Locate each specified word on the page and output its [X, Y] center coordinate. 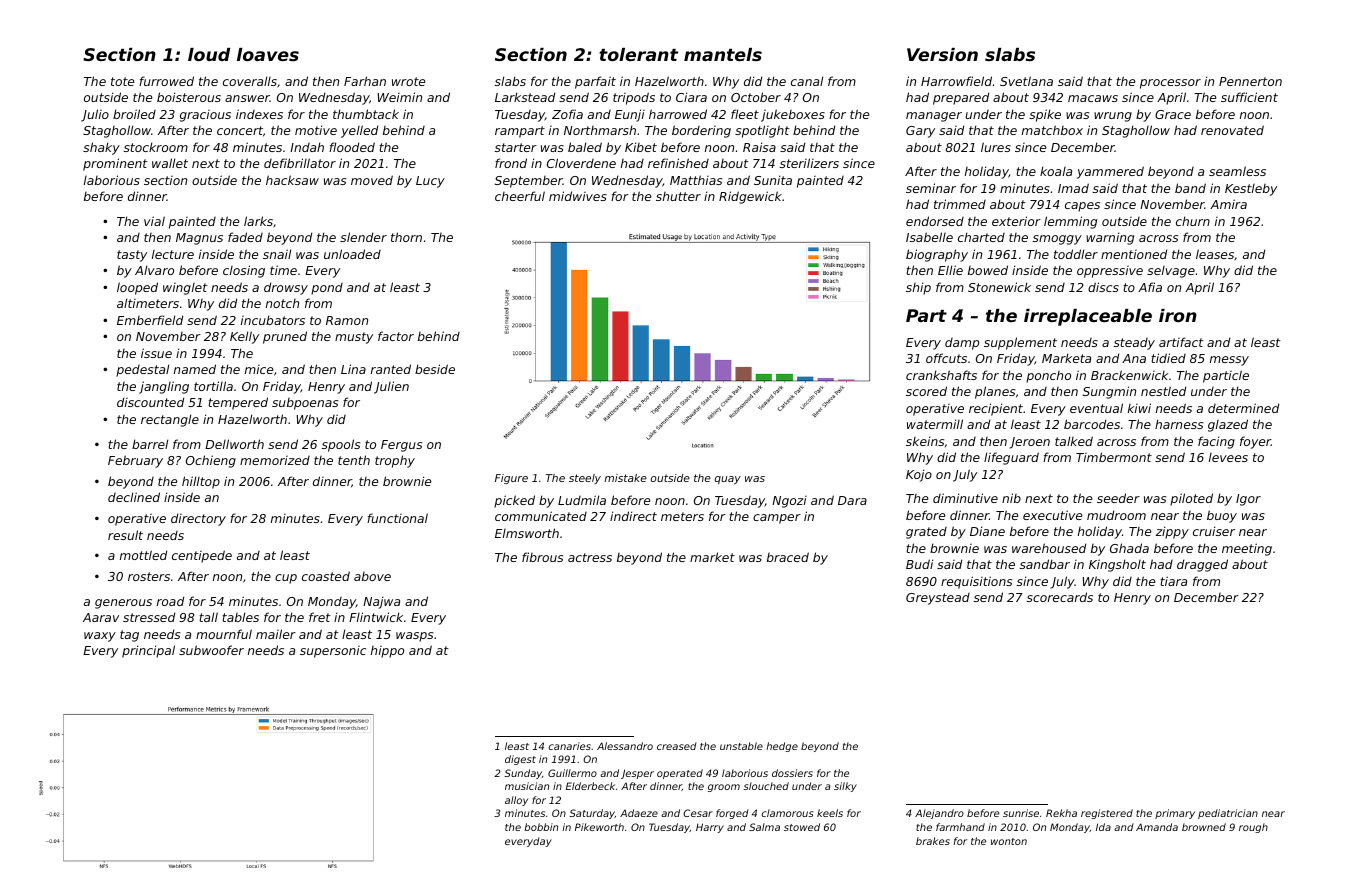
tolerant [638, 54]
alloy [516, 801]
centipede [202, 556]
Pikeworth [599, 827]
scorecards [1060, 597]
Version [942, 54]
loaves [268, 54]
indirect [633, 516]
